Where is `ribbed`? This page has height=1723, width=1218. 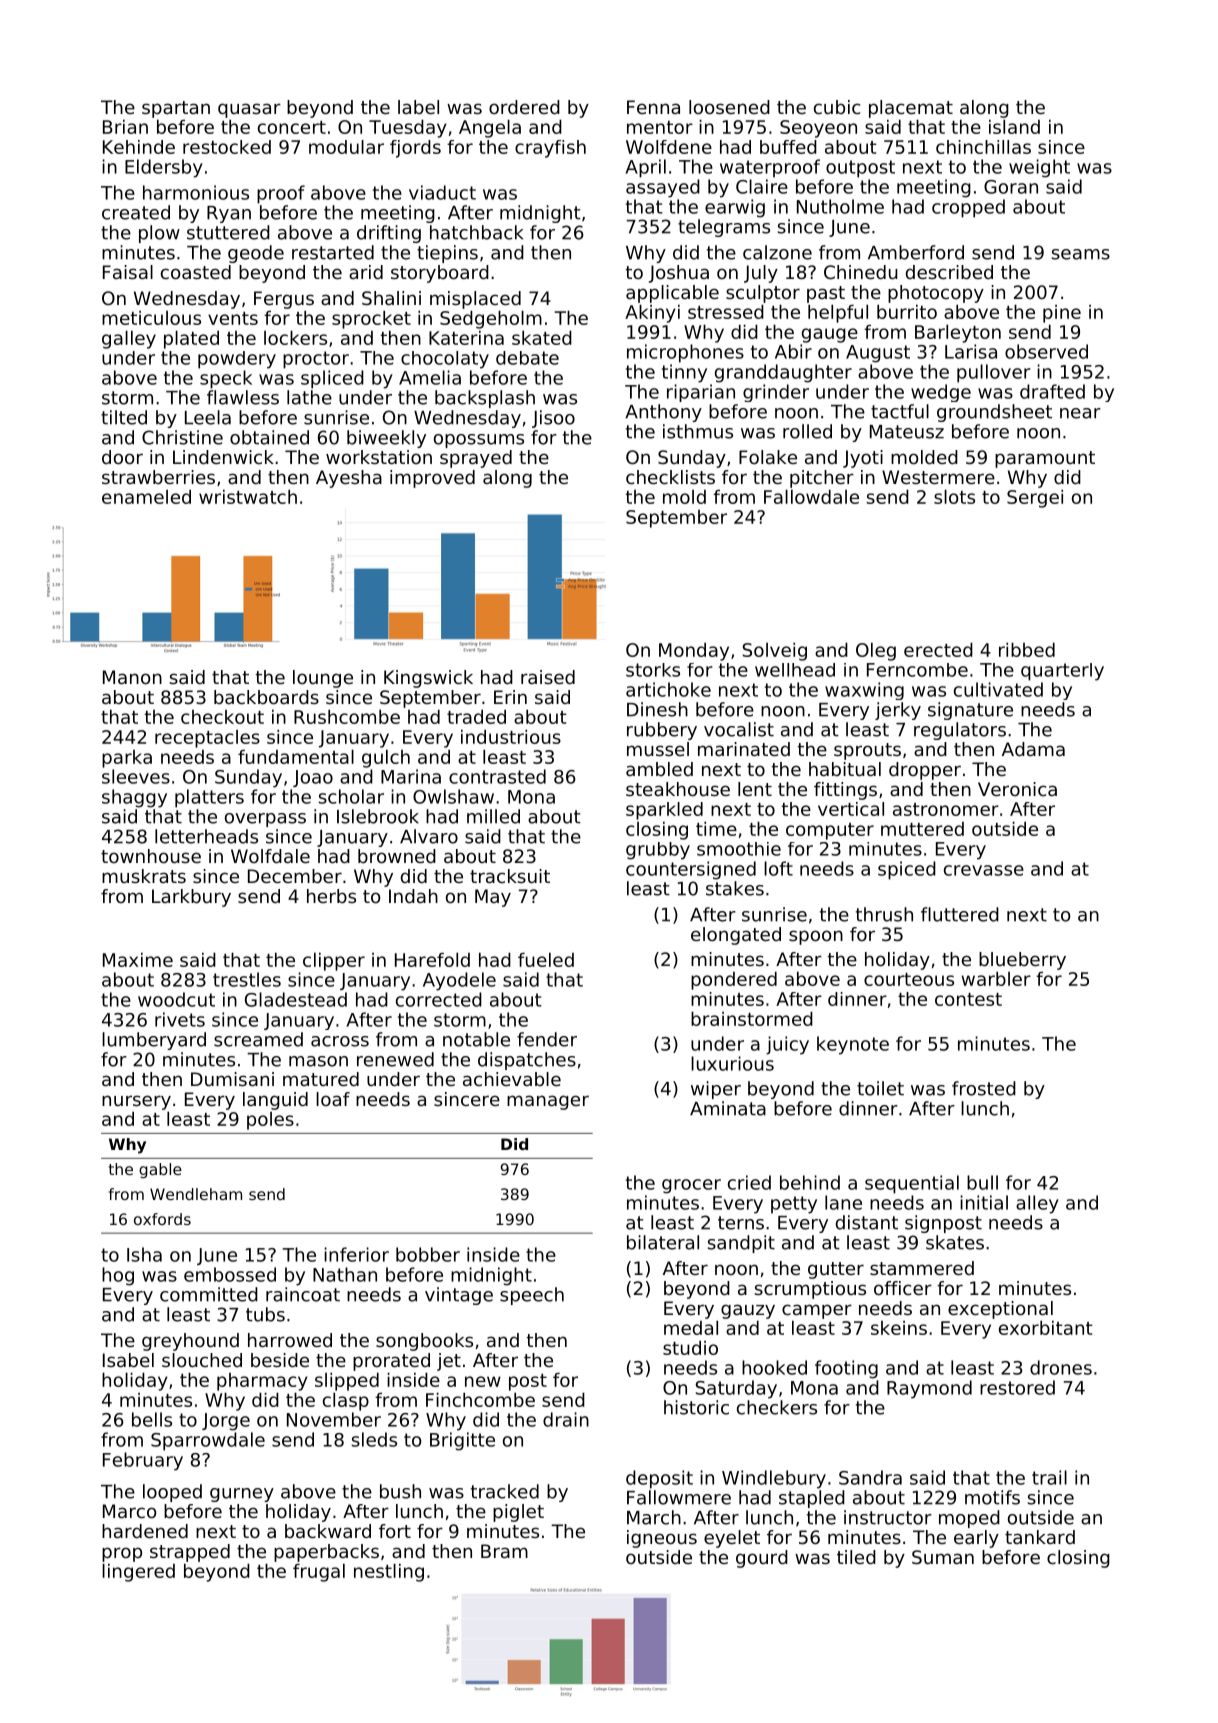 ribbed is located at coordinates (1027, 649).
